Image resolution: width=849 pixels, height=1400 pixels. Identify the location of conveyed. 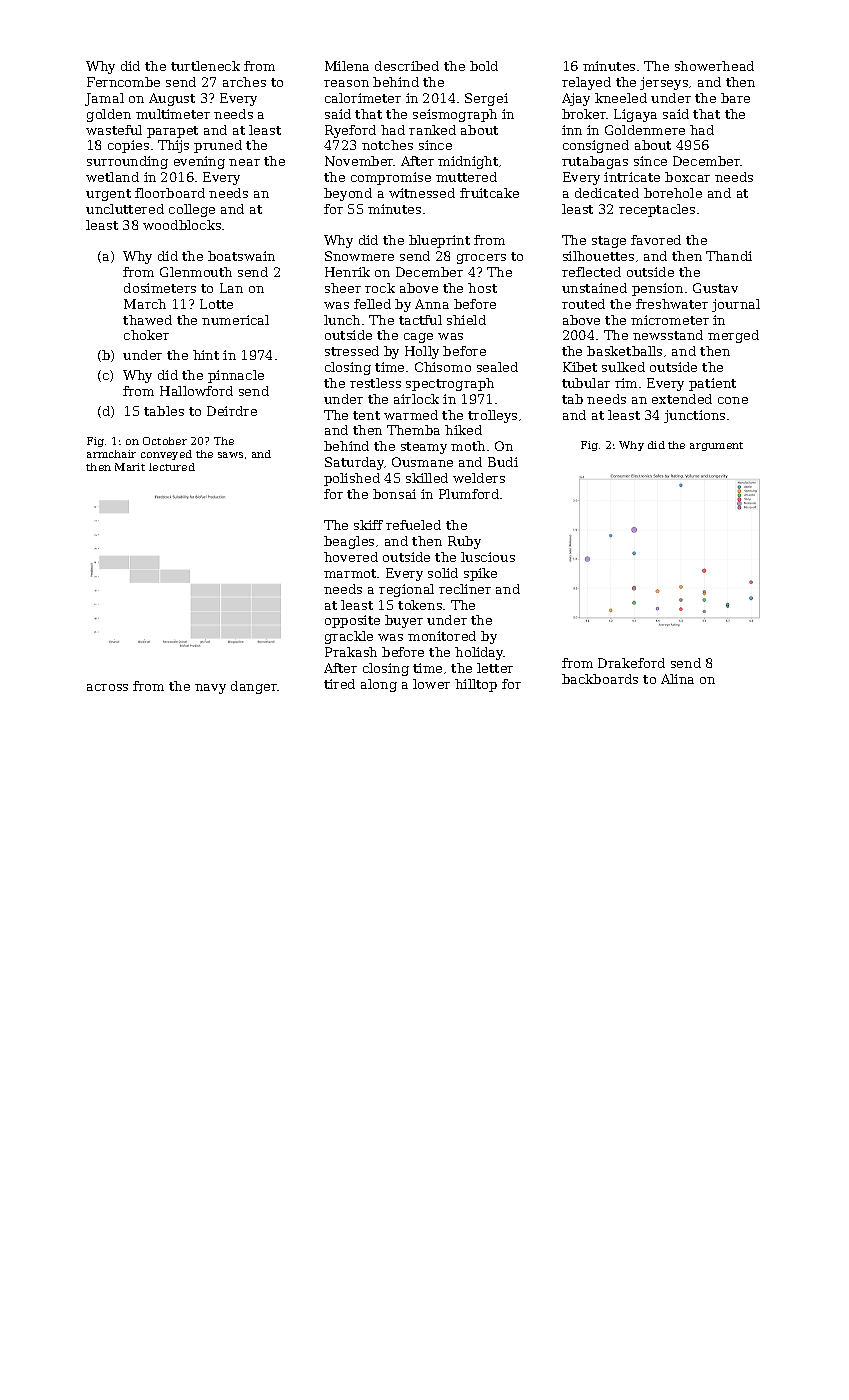
(166, 455).
